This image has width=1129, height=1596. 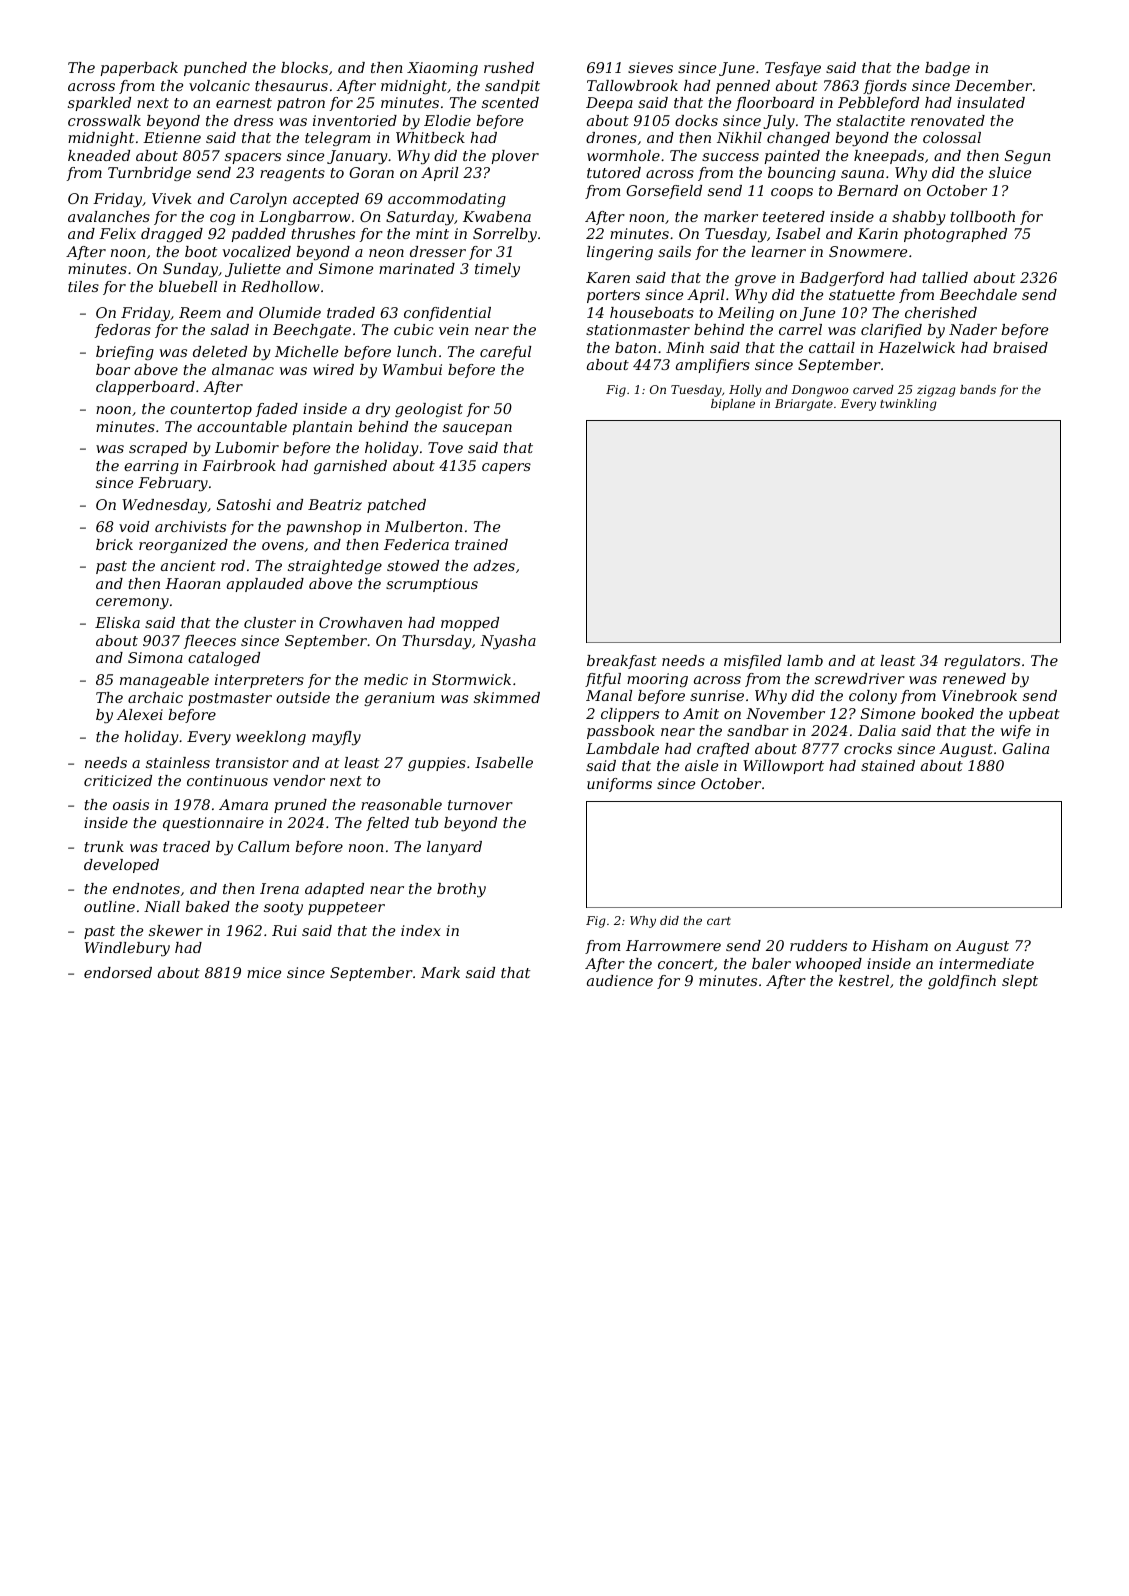 What do you see at coordinates (306, 351) in the image?
I see `Michelle` at bounding box center [306, 351].
